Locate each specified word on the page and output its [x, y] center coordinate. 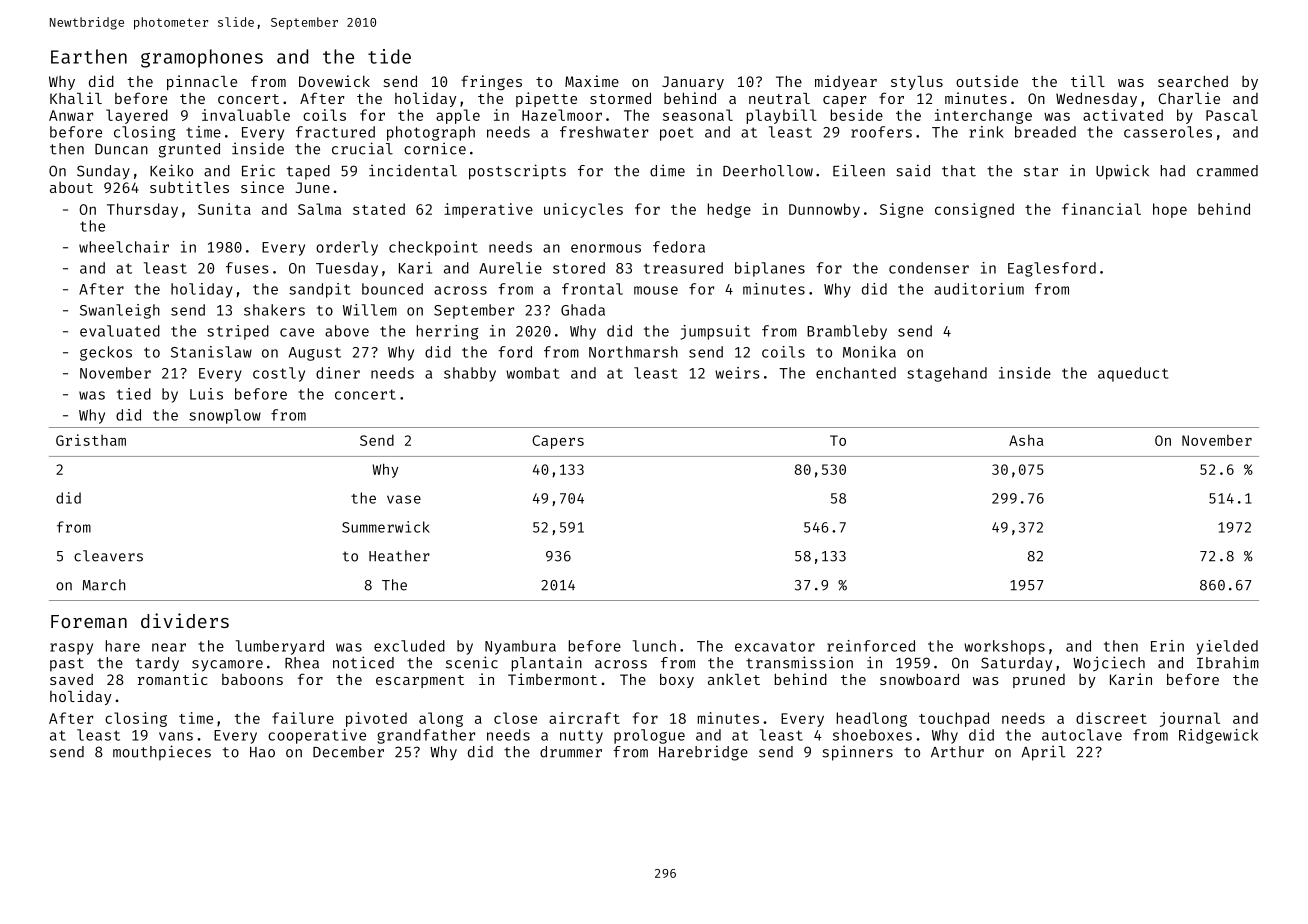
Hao [262, 752]
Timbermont [552, 679]
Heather [399, 556]
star [1041, 171]
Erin [1167, 646]
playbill [782, 116]
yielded [1227, 647]
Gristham [91, 440]
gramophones [202, 58]
